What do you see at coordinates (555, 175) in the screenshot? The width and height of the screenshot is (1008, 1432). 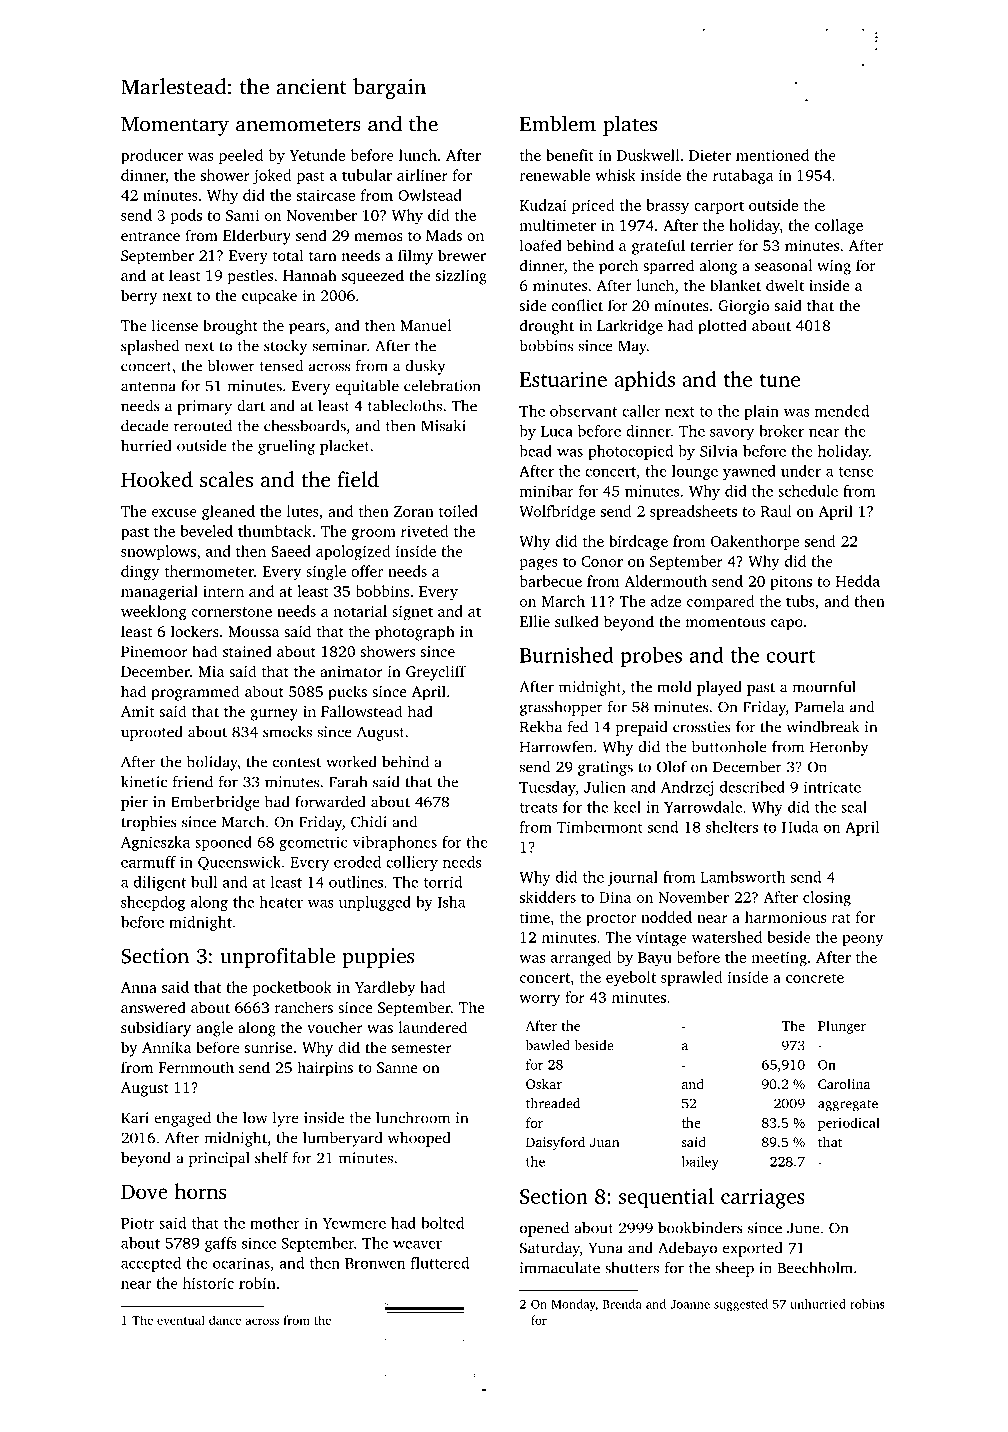 I see `renewable` at bounding box center [555, 175].
